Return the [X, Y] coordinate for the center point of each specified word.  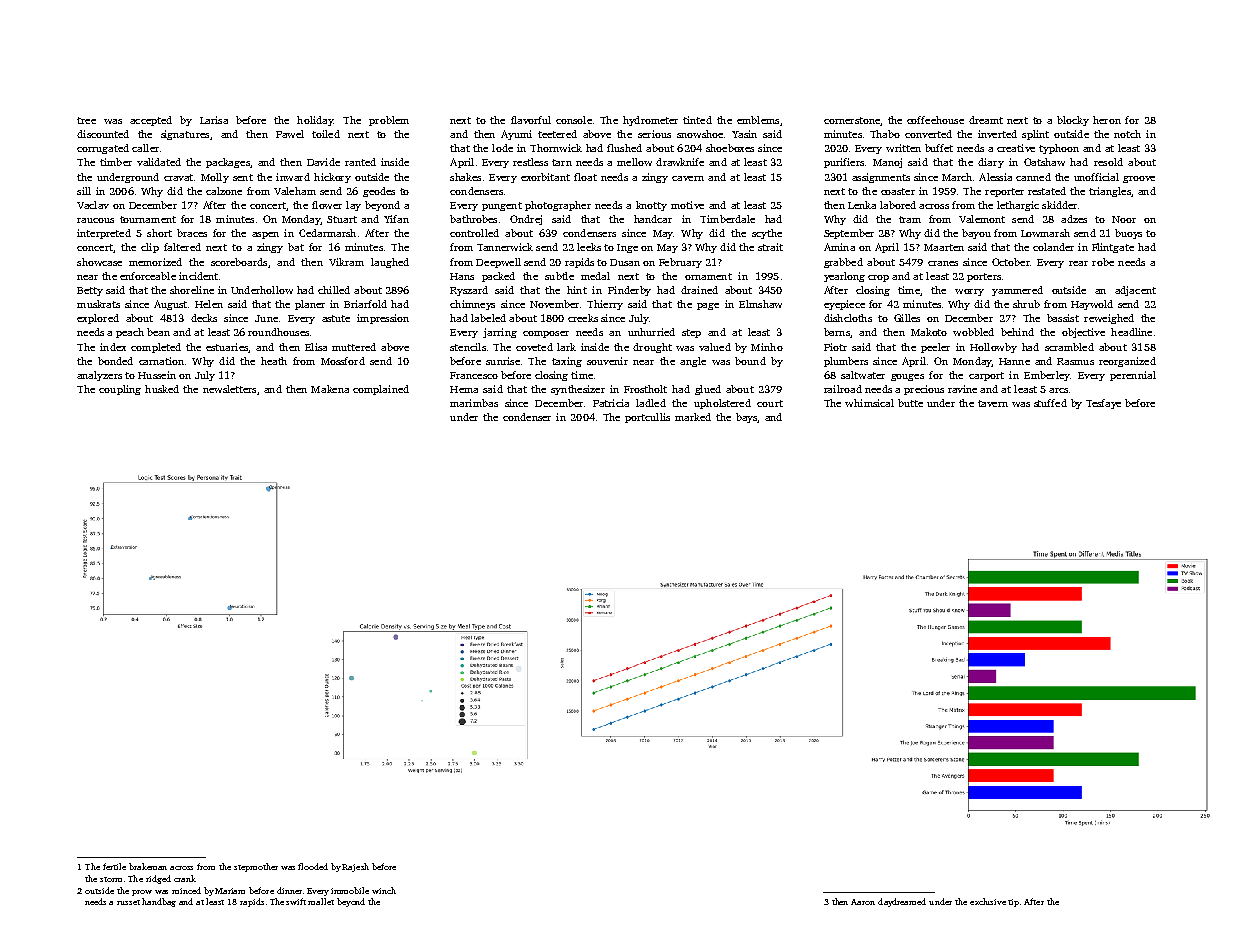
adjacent [1135, 291]
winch [384, 890]
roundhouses [278, 332]
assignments [881, 178]
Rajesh [355, 867]
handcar [653, 219]
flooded [313, 866]
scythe [767, 234]
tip [1013, 903]
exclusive [988, 901]
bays [746, 418]
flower [327, 205]
